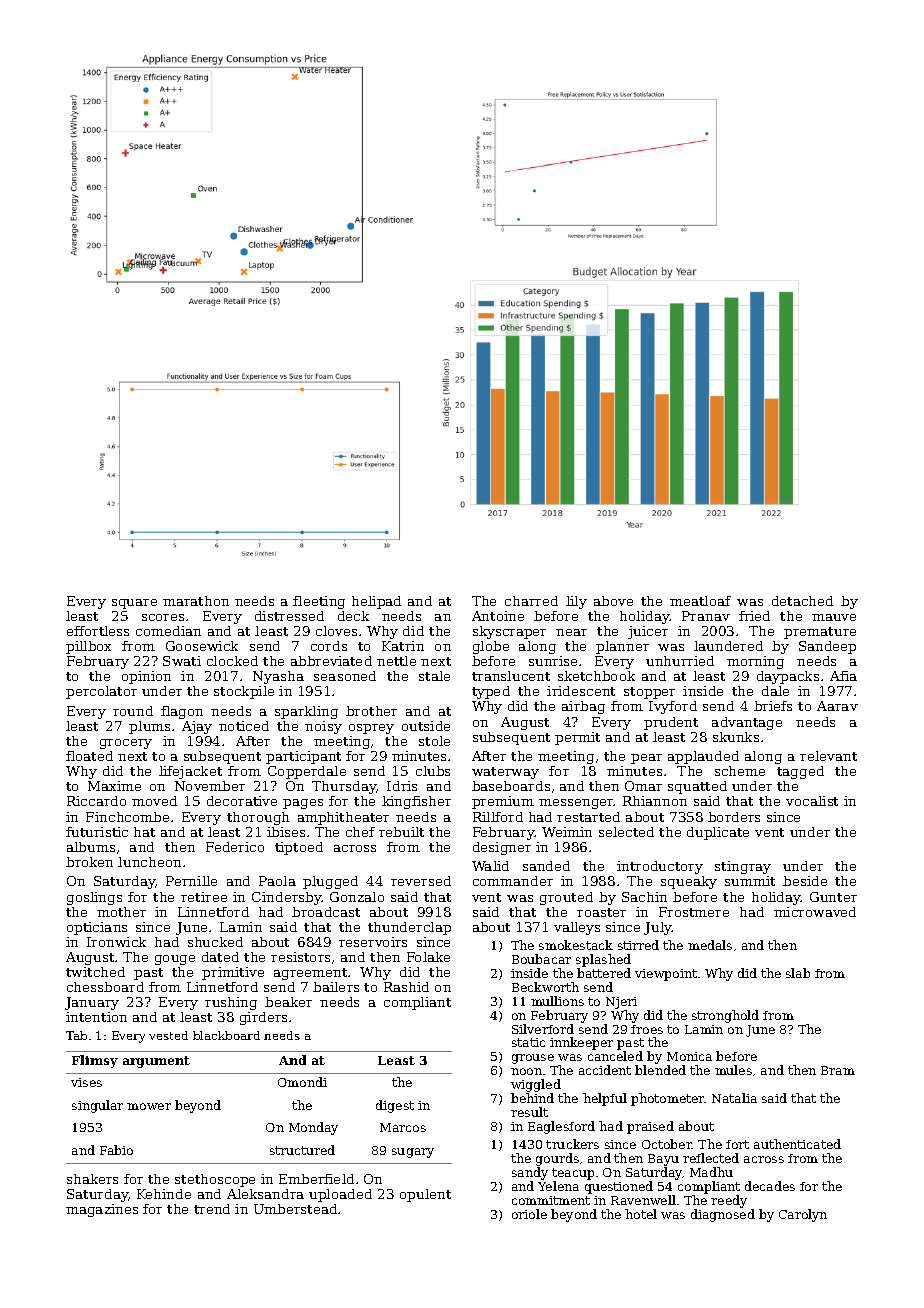  What do you see at coordinates (798, 973) in the page?
I see `slab` at bounding box center [798, 973].
